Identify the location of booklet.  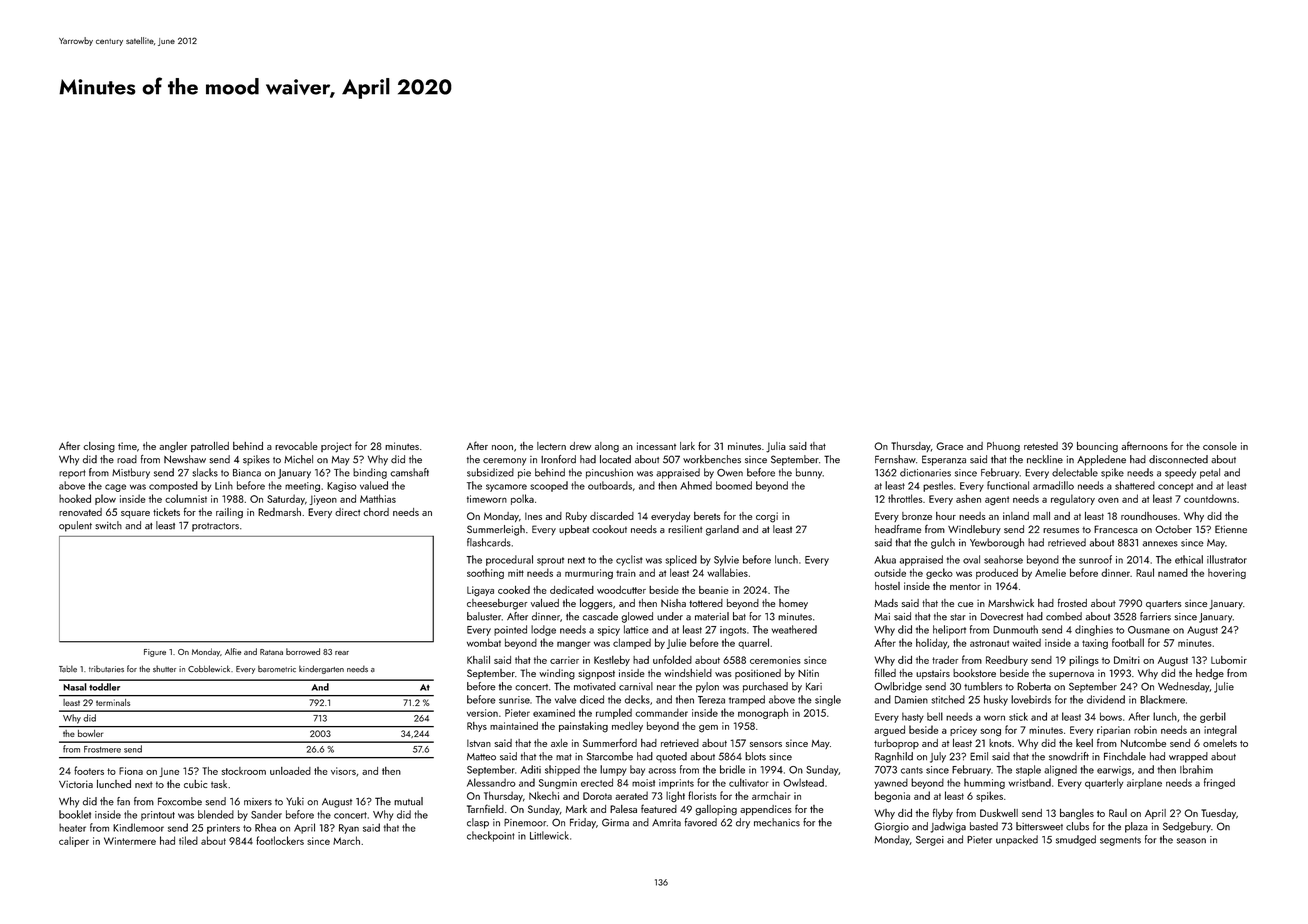
(75, 814).
